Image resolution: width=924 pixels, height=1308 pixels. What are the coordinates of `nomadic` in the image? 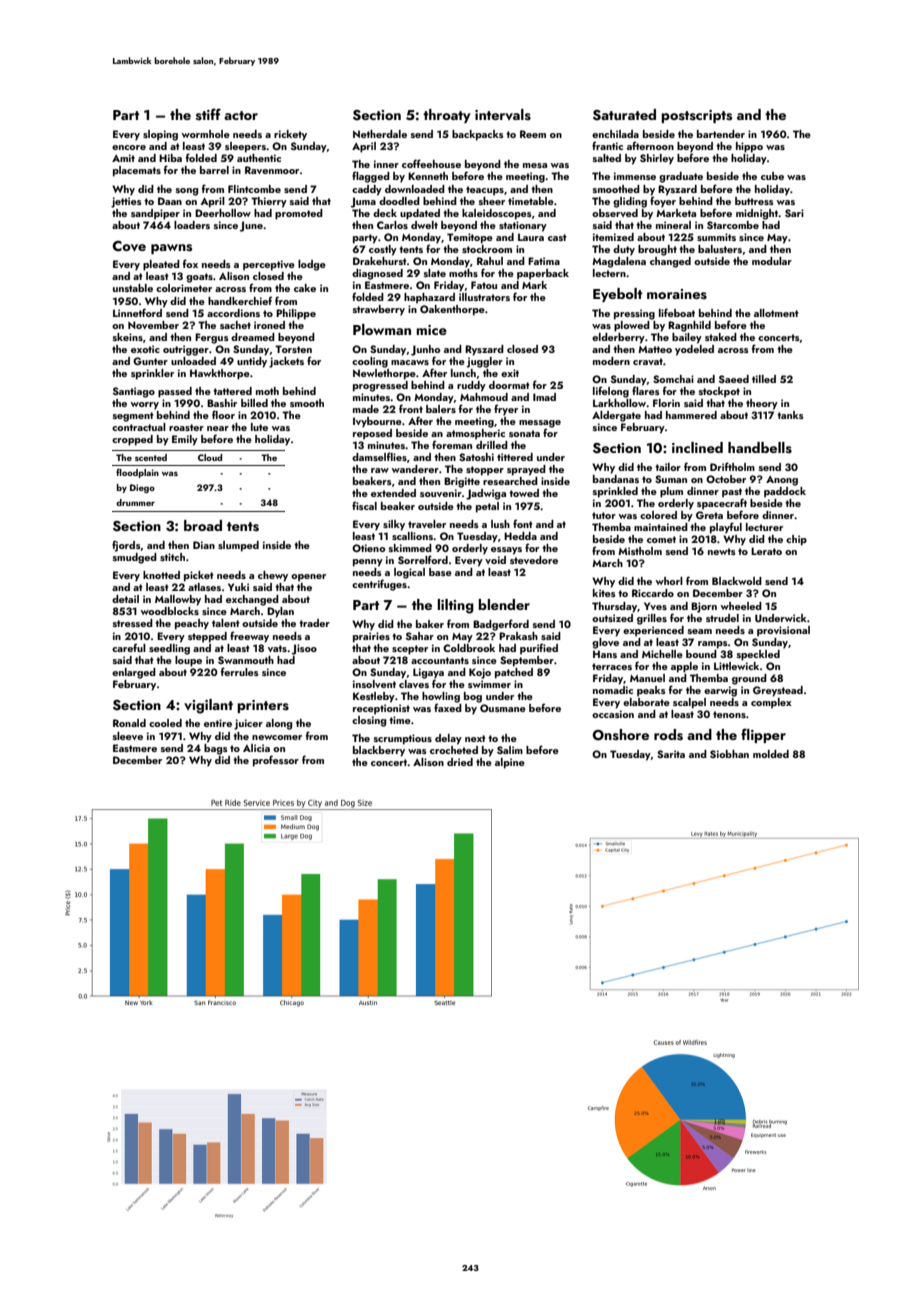 It's located at (613, 690).
